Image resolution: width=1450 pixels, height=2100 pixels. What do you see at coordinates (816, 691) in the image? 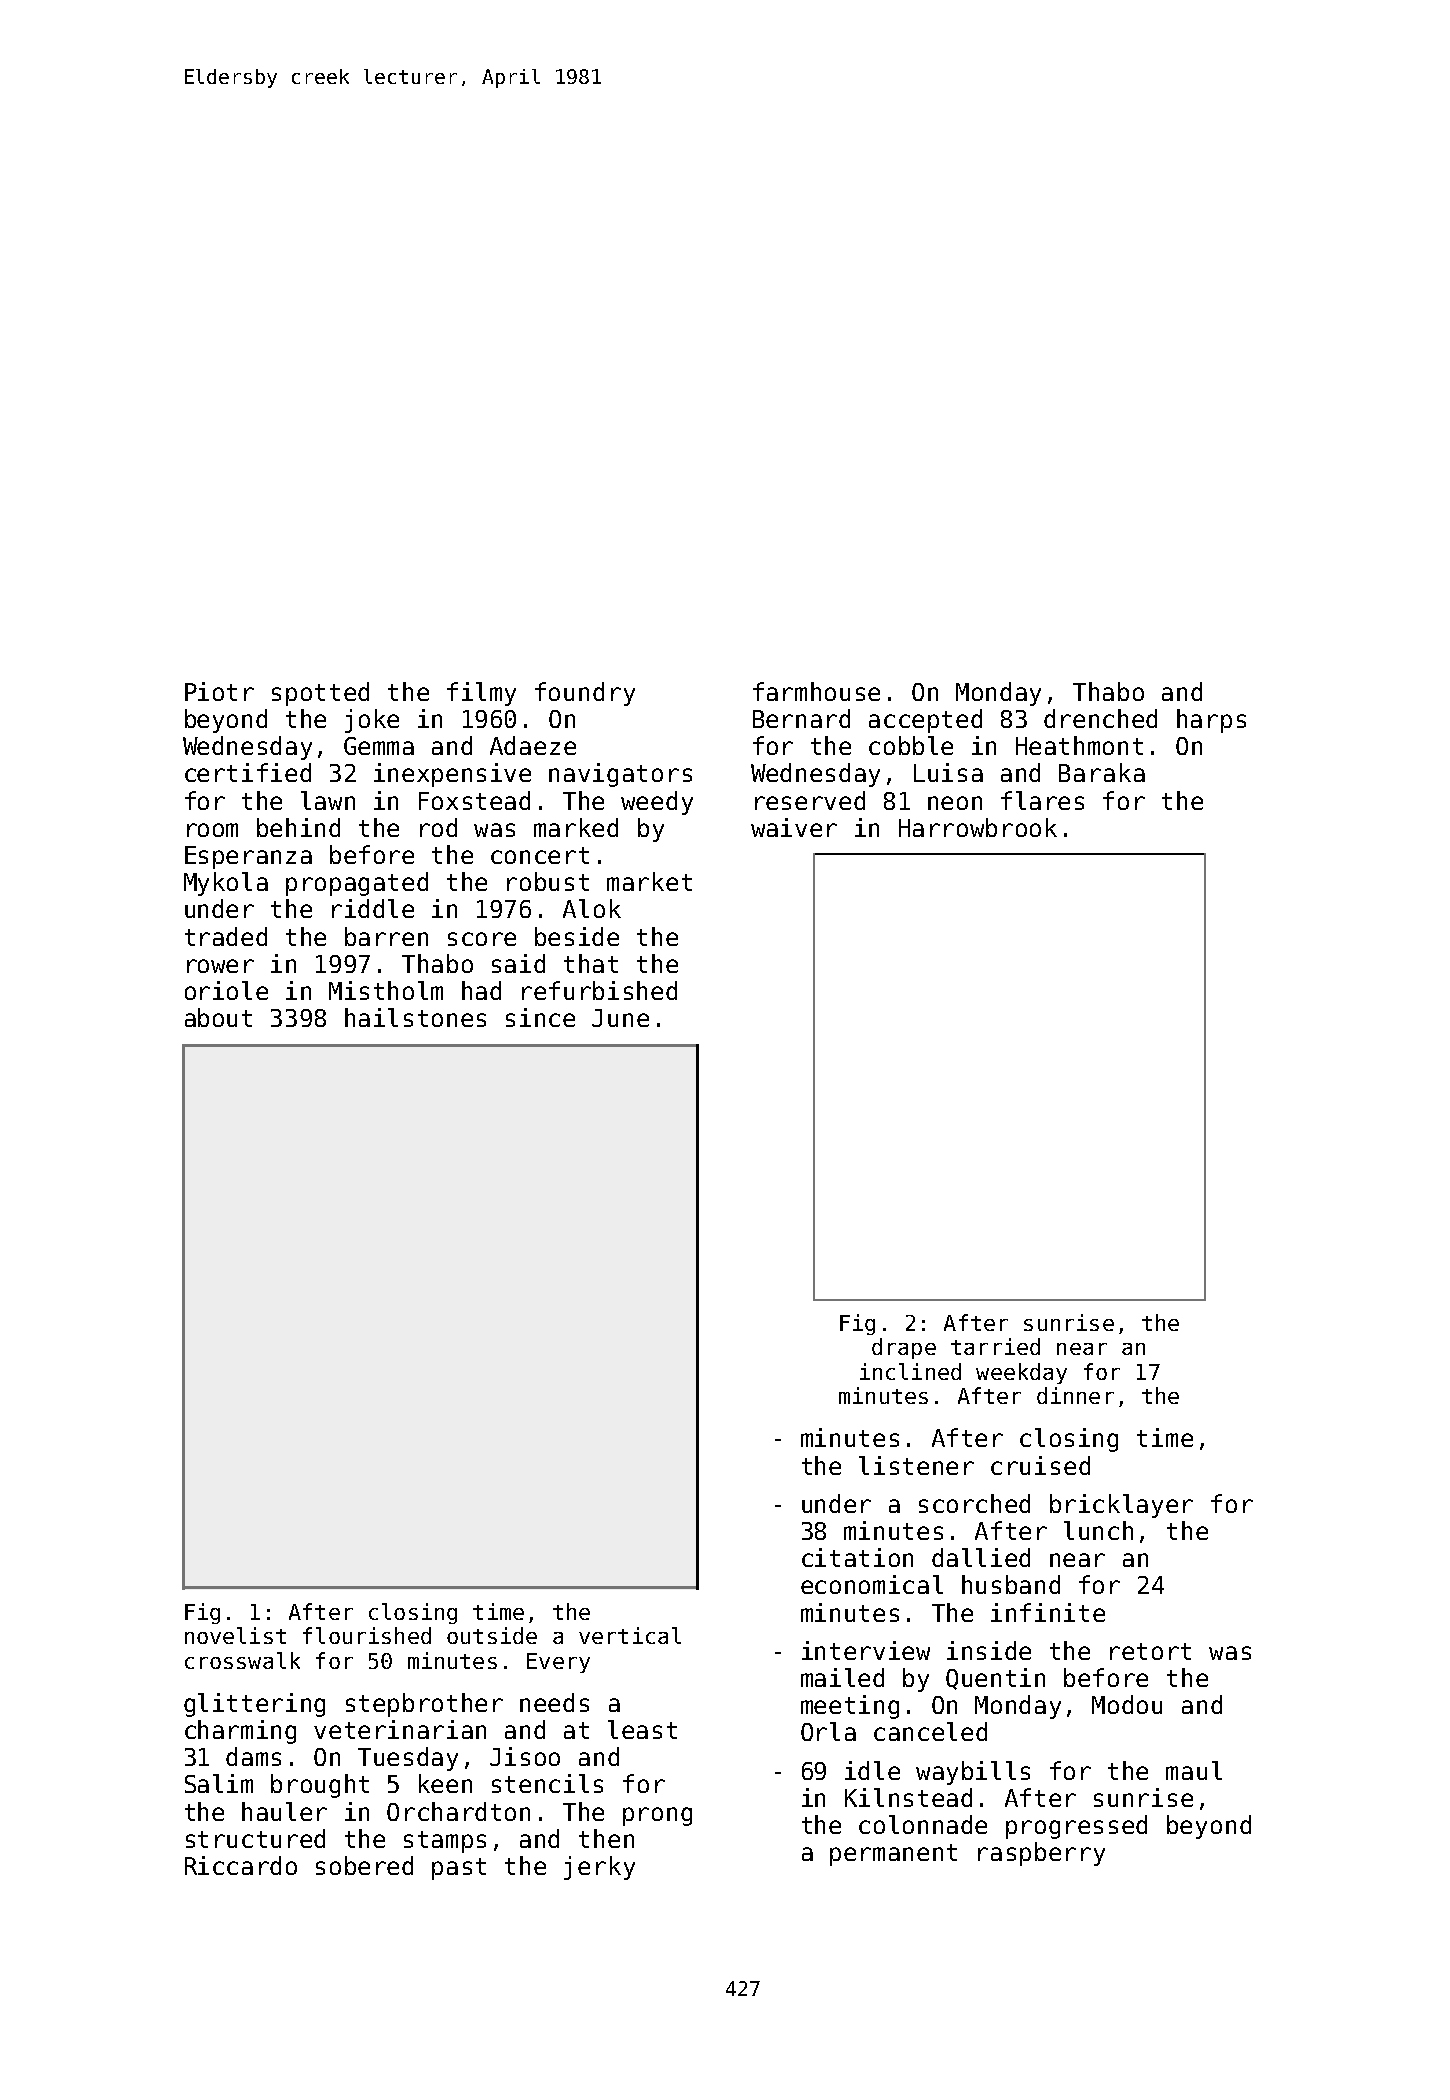
I see `farmhouse` at bounding box center [816, 691].
